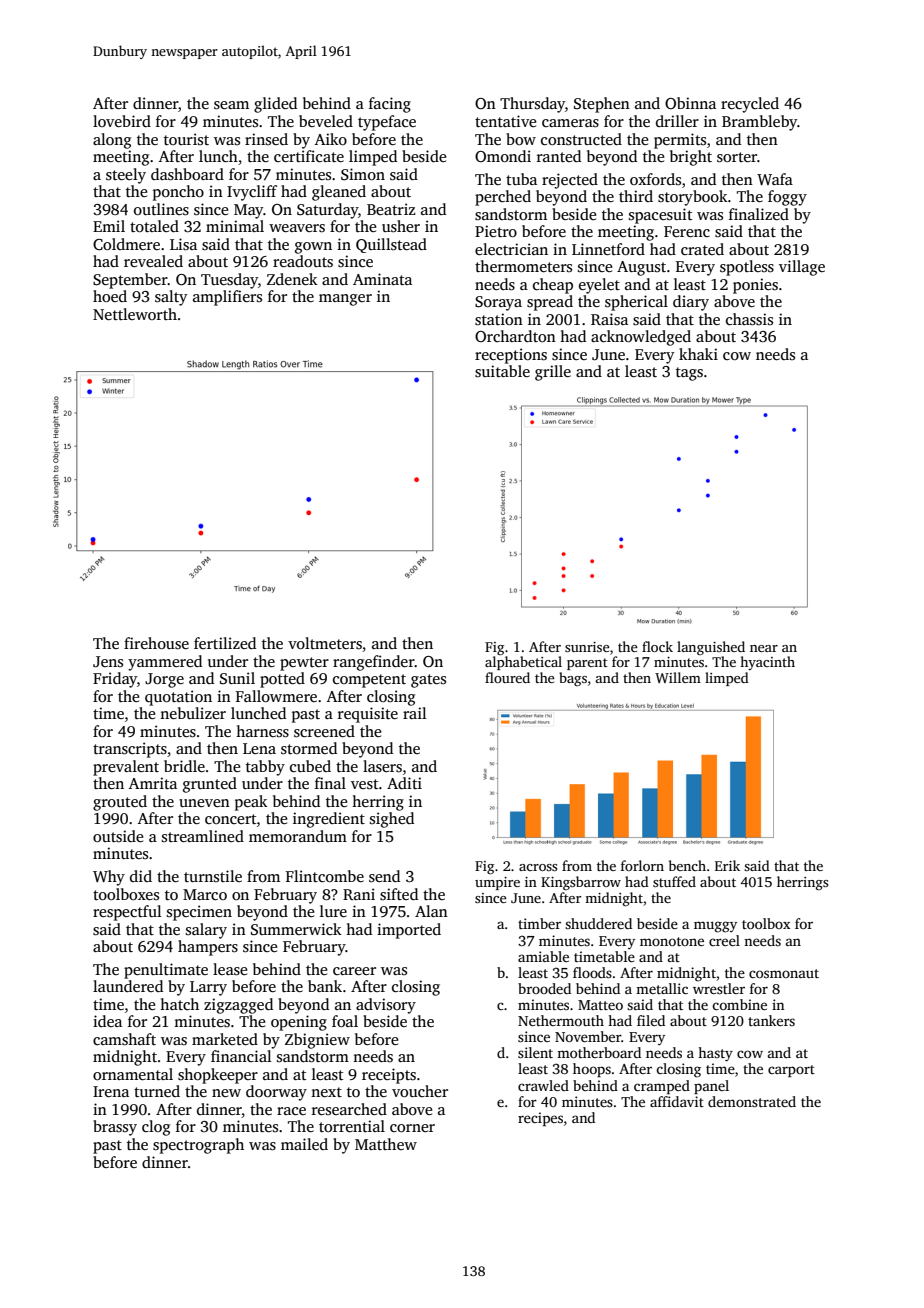 Image resolution: width=924 pixels, height=1308 pixels. Describe the element at coordinates (365, 784) in the document. I see `vest` at that location.
